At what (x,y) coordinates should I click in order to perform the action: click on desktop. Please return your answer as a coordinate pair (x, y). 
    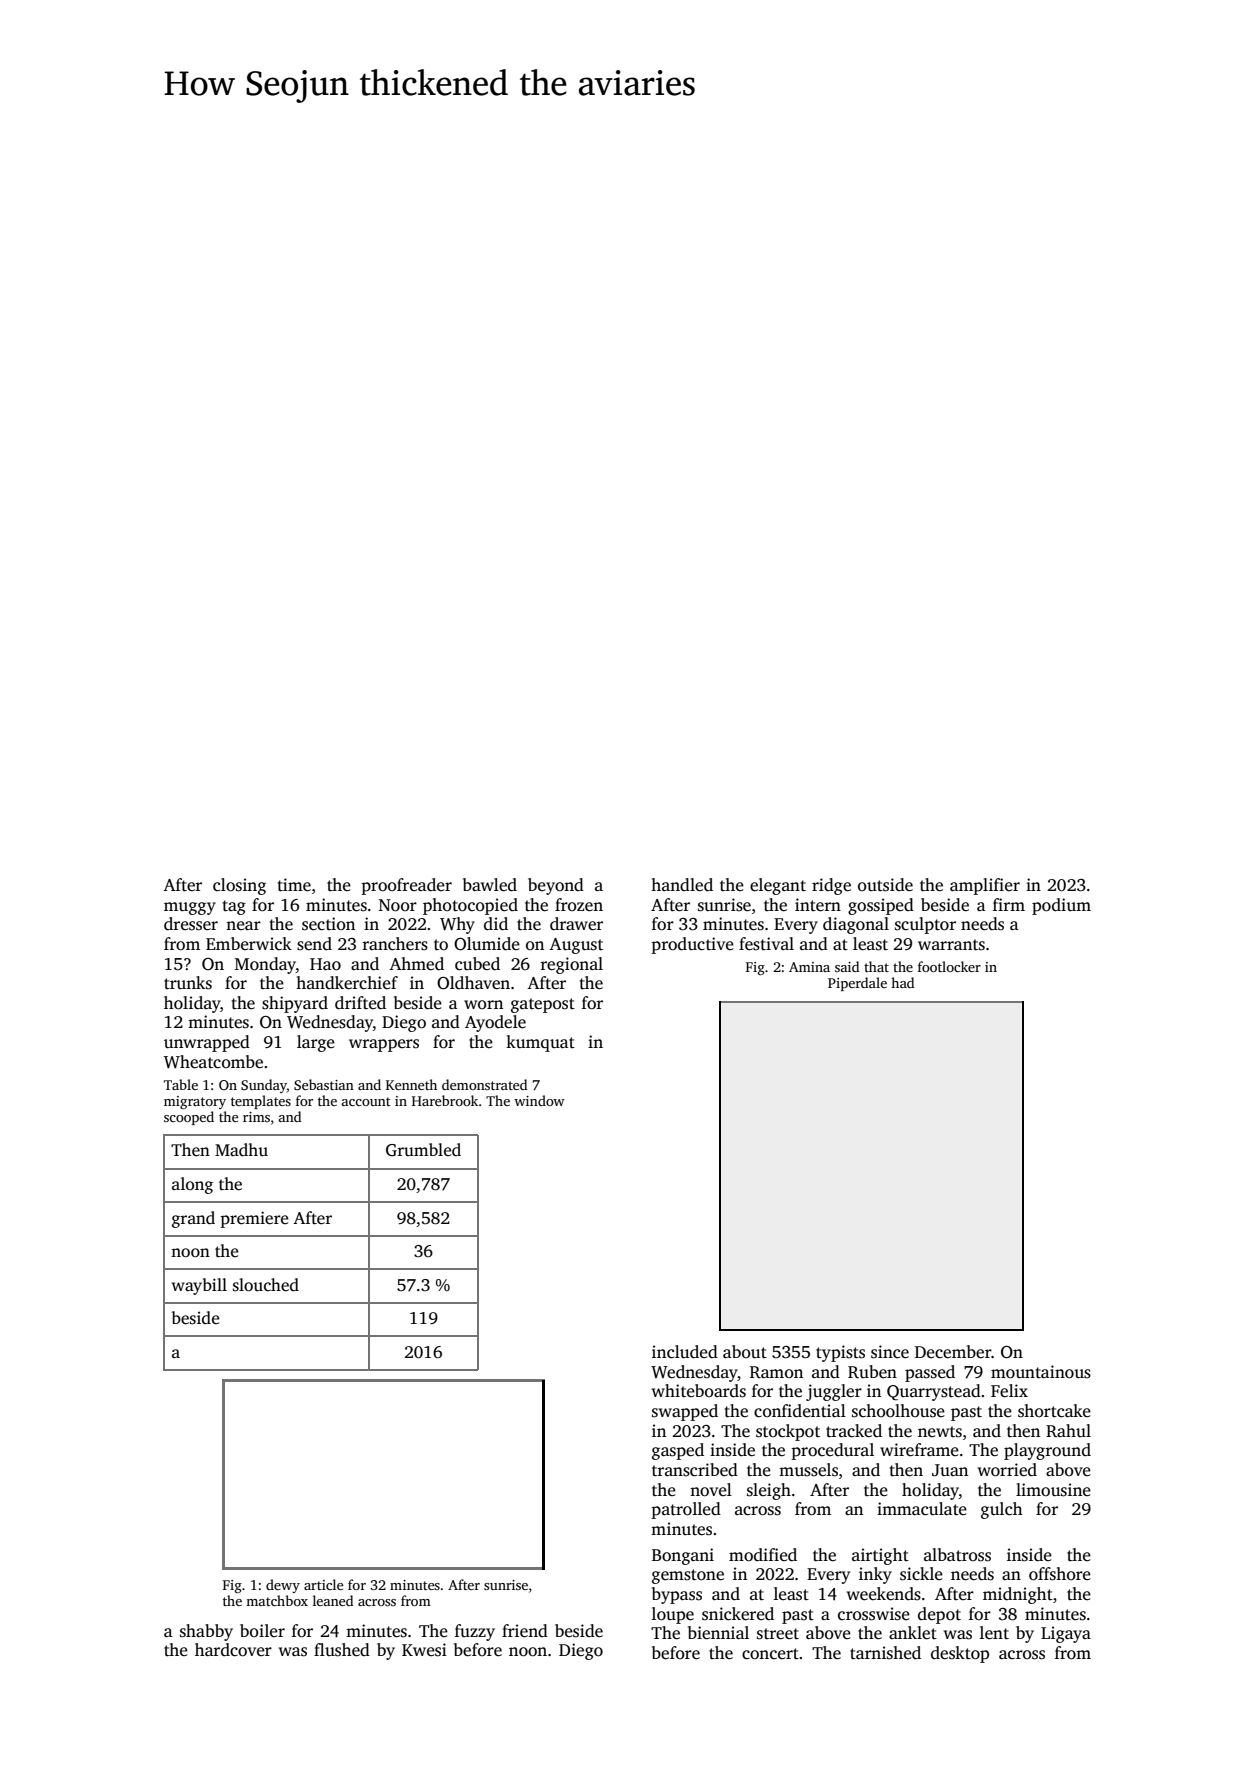
    Looking at the image, I should click on (960, 1654).
